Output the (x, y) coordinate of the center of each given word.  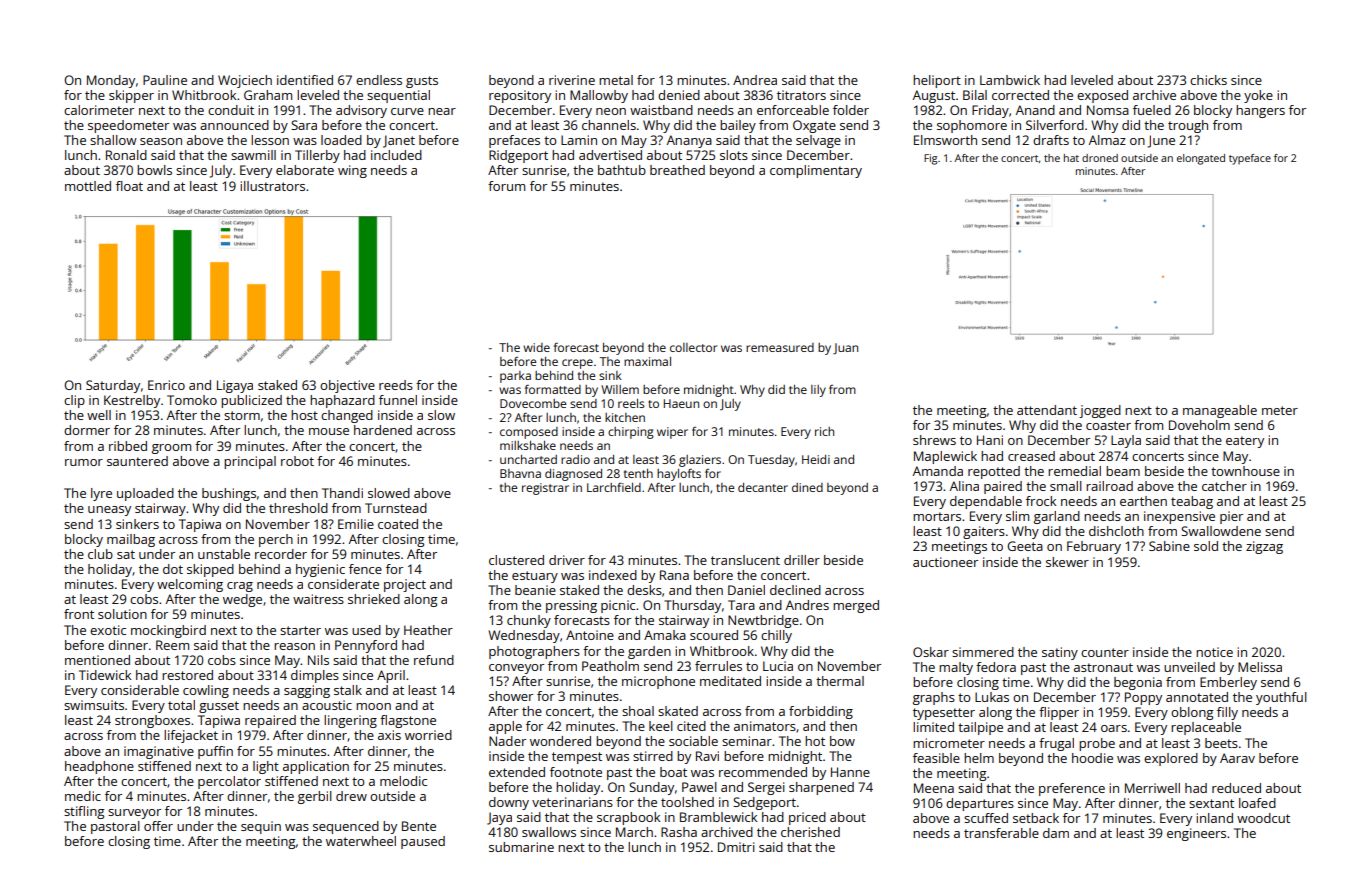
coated (398, 524)
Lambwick (1010, 80)
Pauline (165, 80)
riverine (572, 80)
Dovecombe (533, 403)
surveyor (134, 814)
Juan (845, 349)
